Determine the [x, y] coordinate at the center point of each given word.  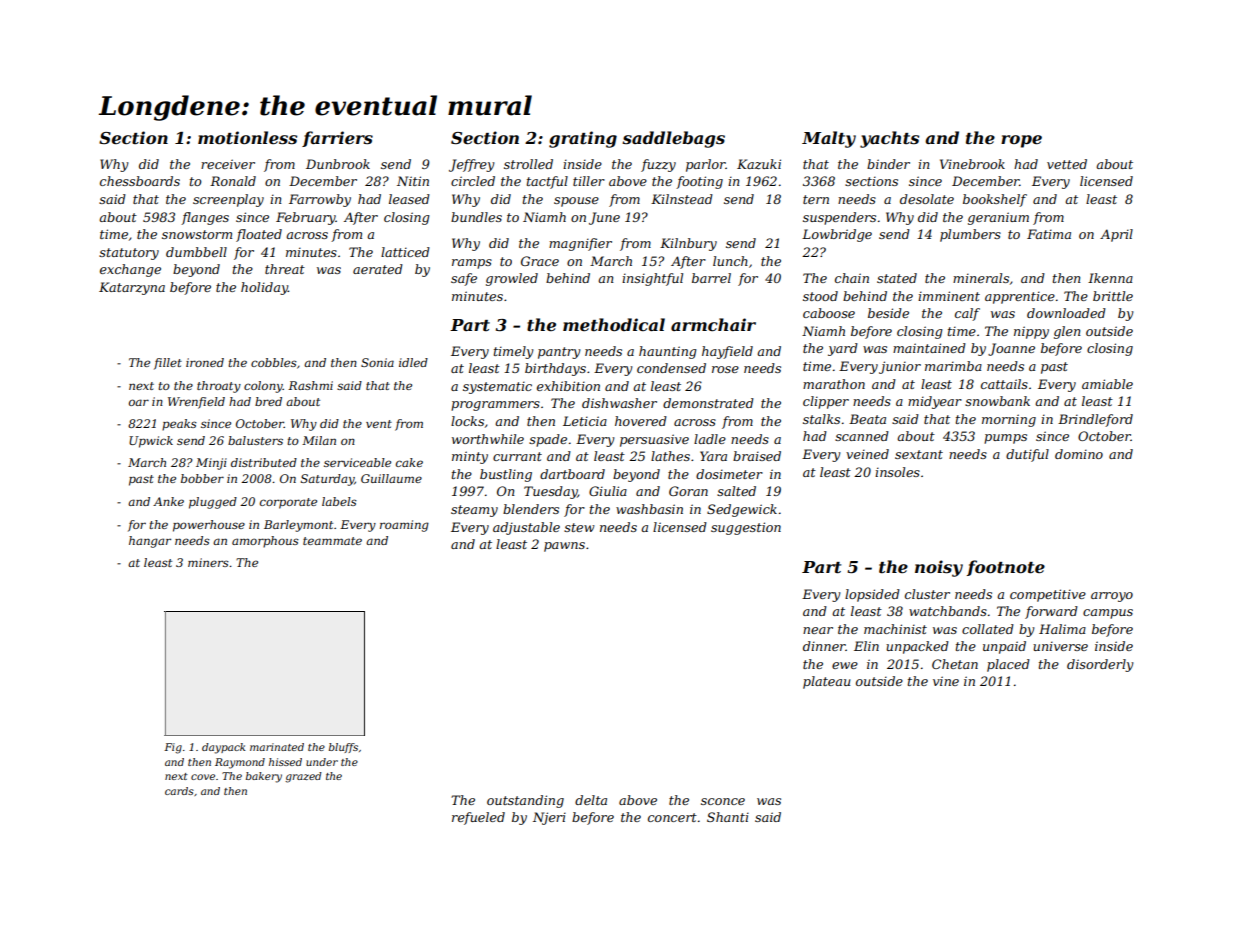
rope [1021, 141]
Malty [829, 139]
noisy [939, 568]
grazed [303, 777]
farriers [337, 139]
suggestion [746, 528]
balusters [255, 440]
